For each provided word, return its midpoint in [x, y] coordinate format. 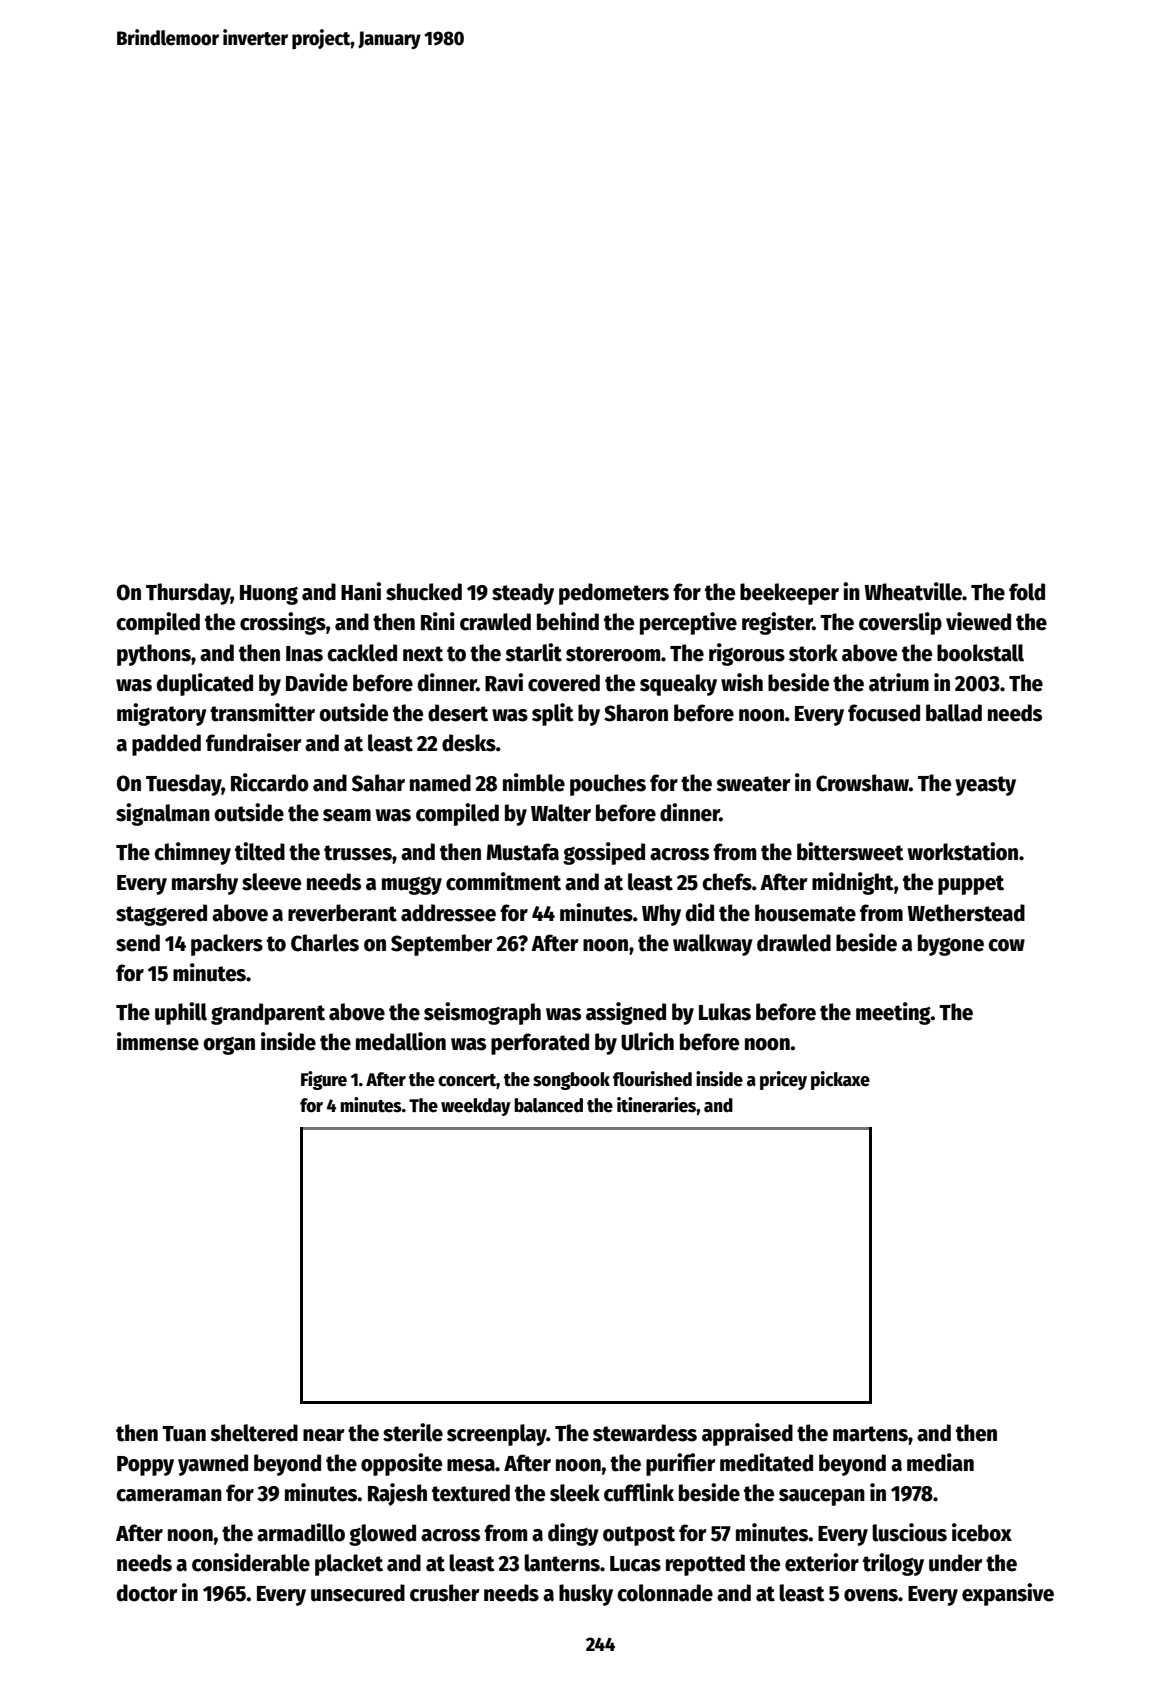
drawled [794, 943]
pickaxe [840, 1080]
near [324, 1435]
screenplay [497, 1435]
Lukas [725, 1012]
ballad [954, 713]
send [138, 943]
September [442, 945]
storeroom [613, 654]
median [940, 1462]
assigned [626, 1013]
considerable [251, 1562]
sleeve [271, 882]
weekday [476, 1107]
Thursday [188, 594]
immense [158, 1041]
